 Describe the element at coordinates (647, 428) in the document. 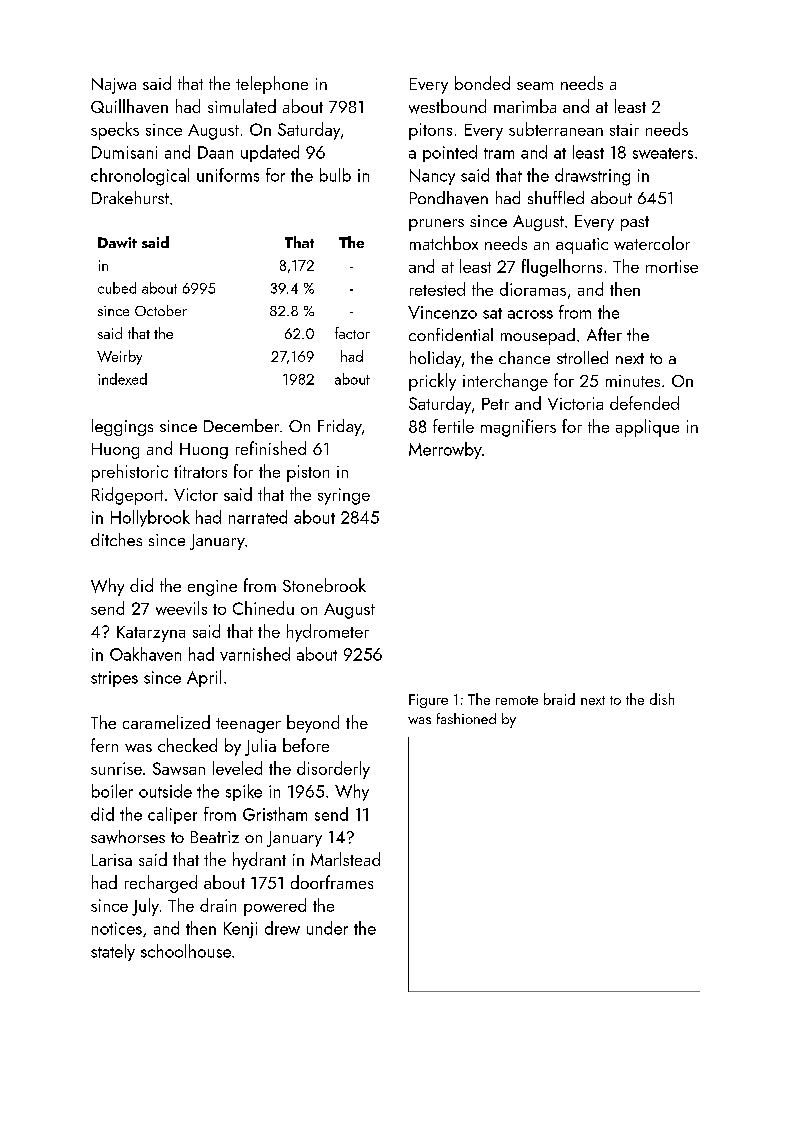

I see `applique` at that location.
